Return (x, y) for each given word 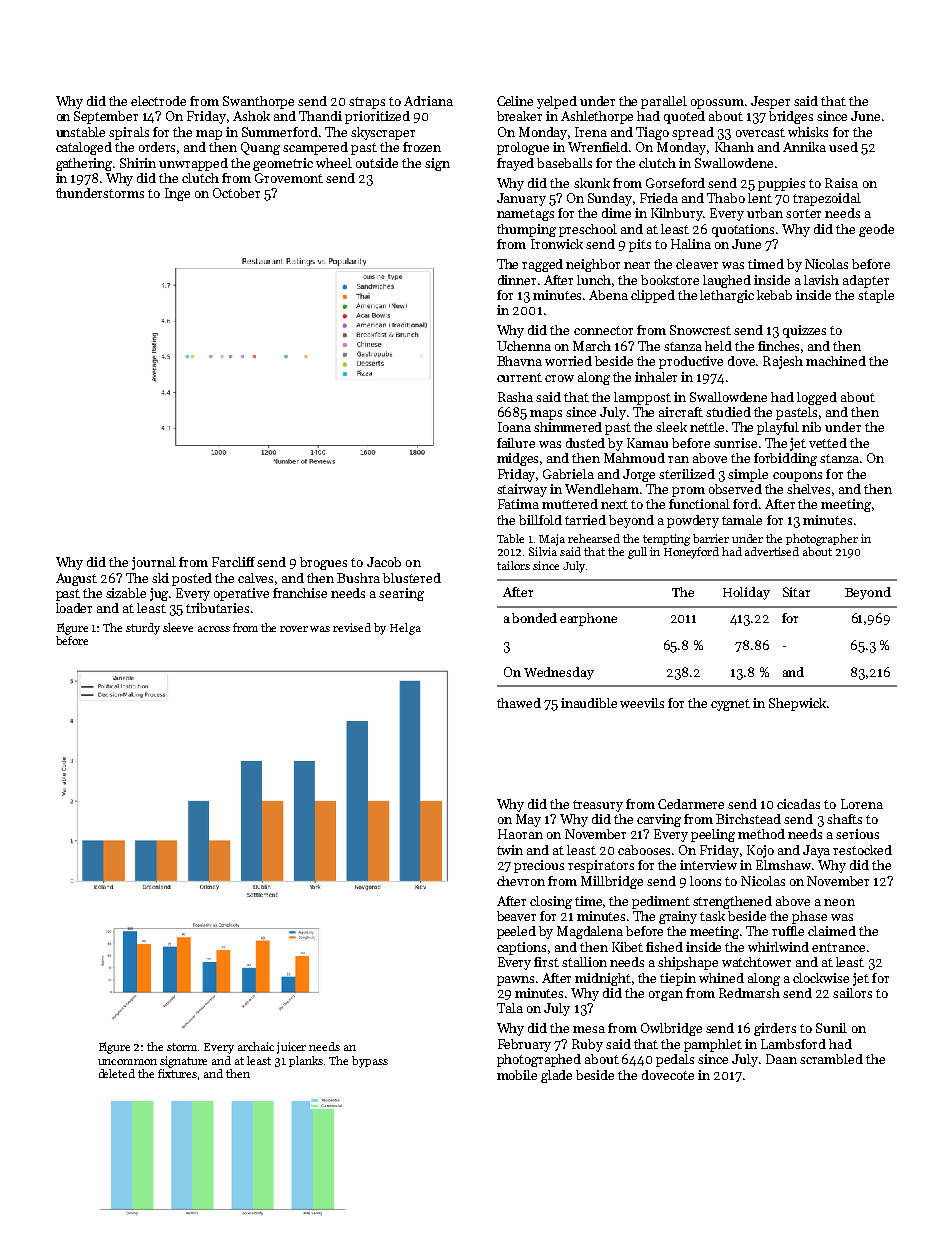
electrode (158, 101)
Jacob (384, 562)
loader (74, 608)
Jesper (770, 102)
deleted (117, 1073)
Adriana (428, 101)
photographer (822, 540)
